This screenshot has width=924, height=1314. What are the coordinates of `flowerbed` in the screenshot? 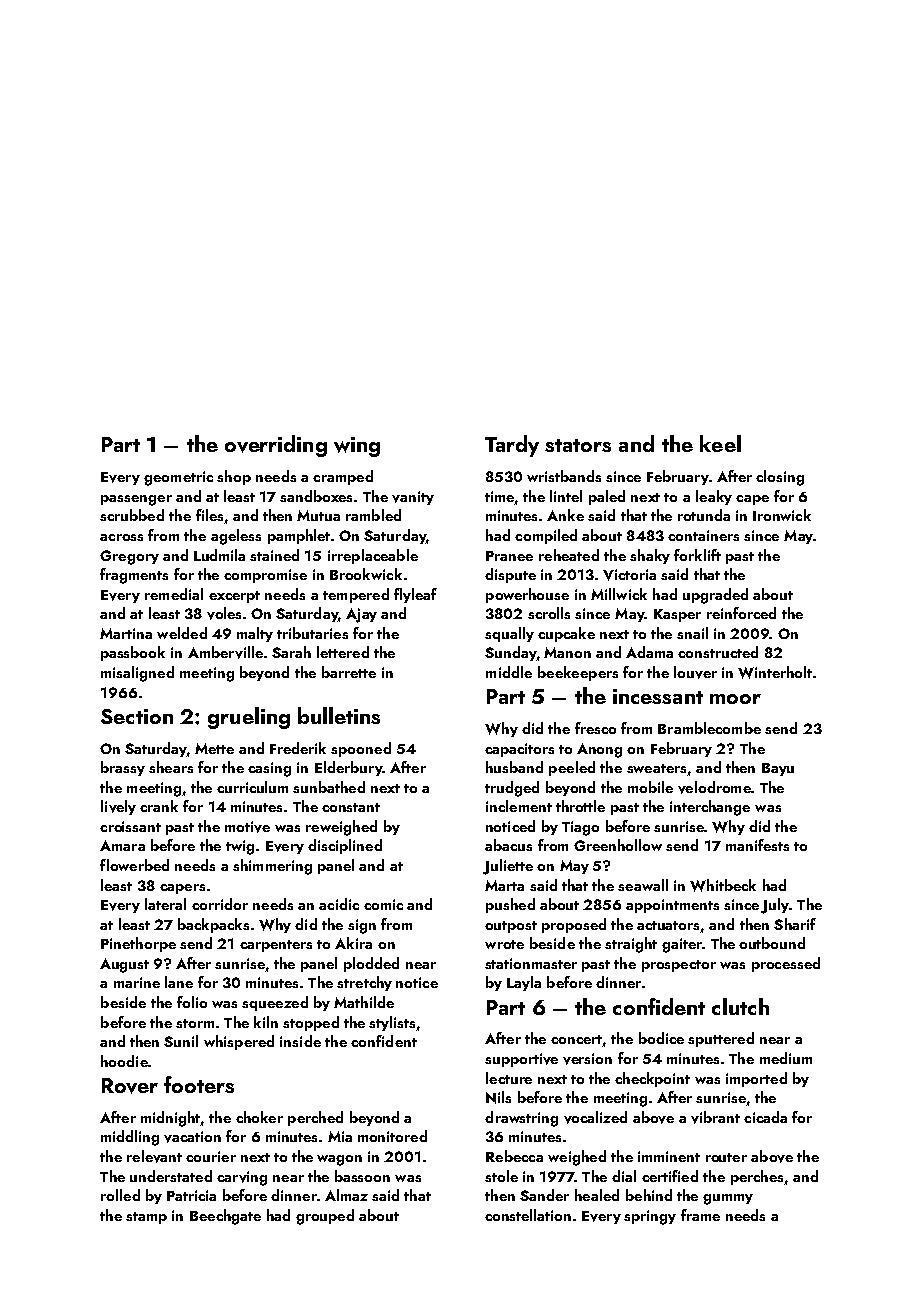 It's located at (134, 865).
